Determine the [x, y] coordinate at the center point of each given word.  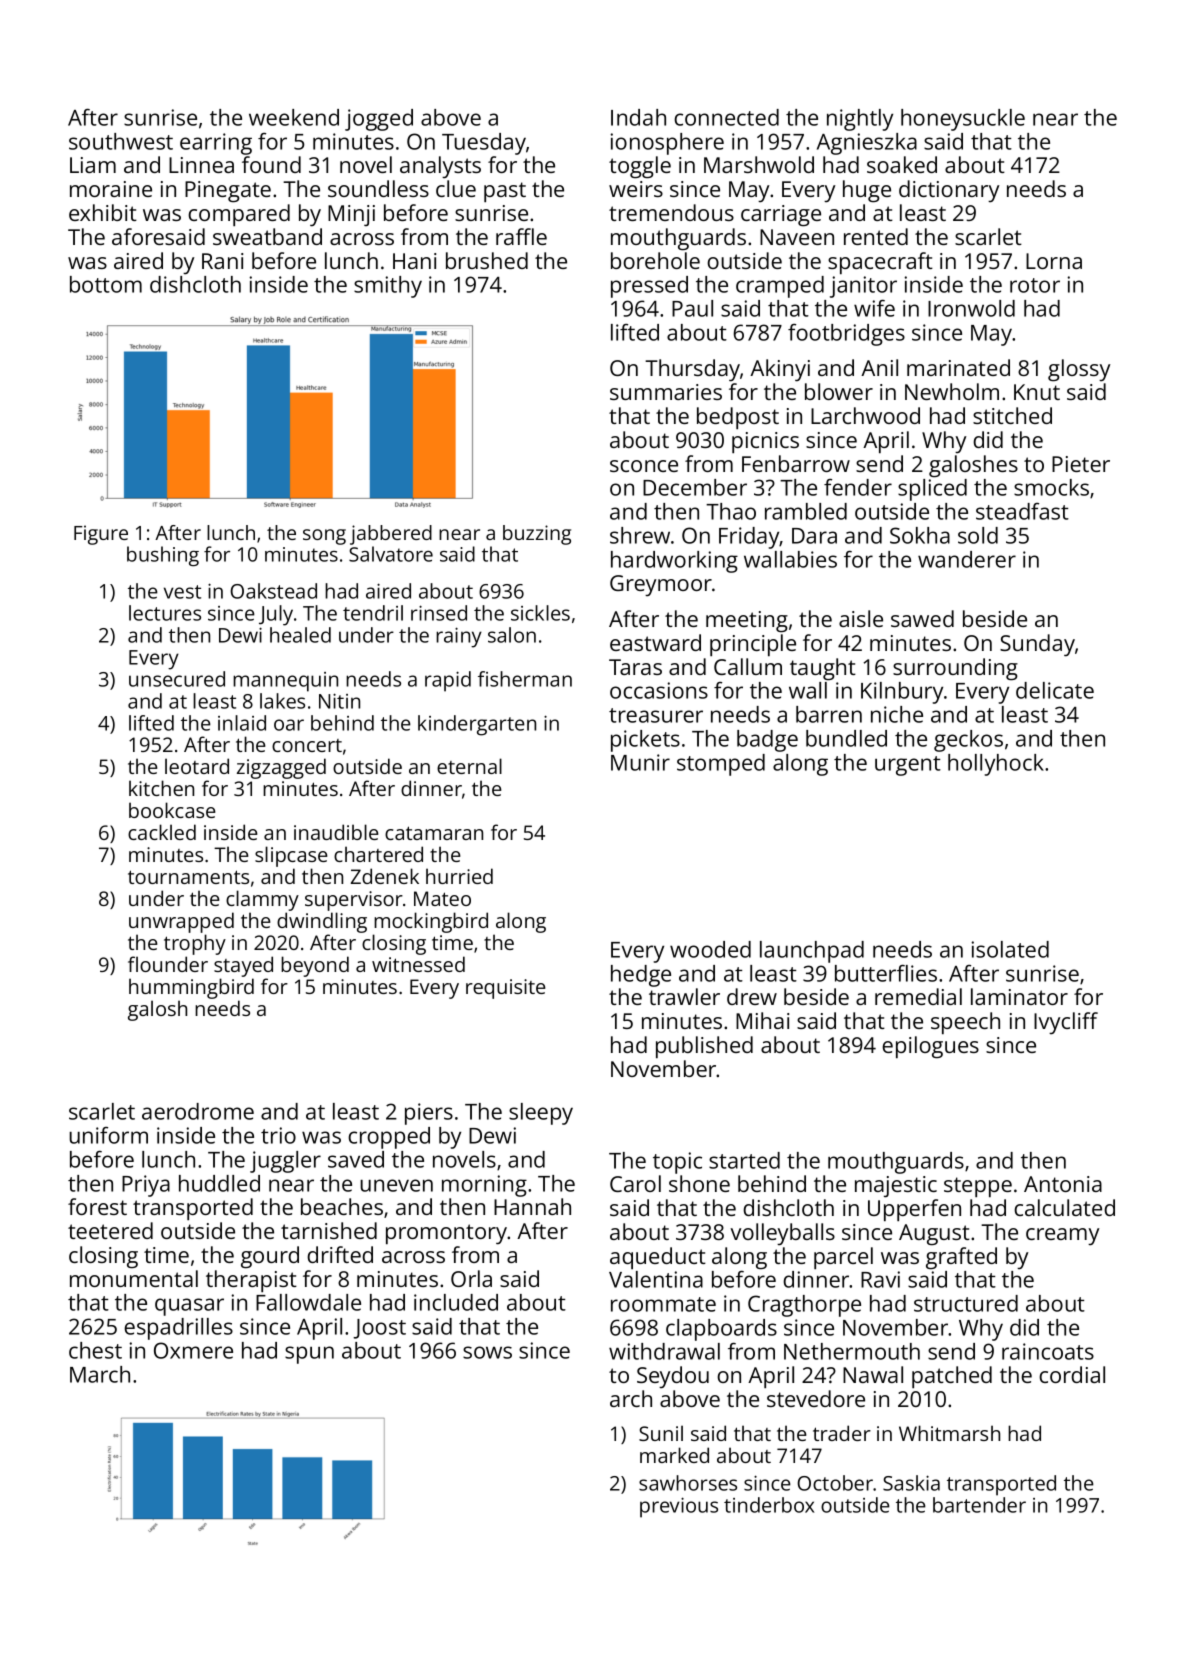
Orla [471, 1278]
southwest [121, 141]
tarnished [329, 1230]
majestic [896, 1187]
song [324, 537]
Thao [731, 511]
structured [966, 1303]
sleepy [541, 1114]
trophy [195, 944]
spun [309, 1355]
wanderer [967, 559]
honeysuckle [963, 120]
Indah [638, 117]
